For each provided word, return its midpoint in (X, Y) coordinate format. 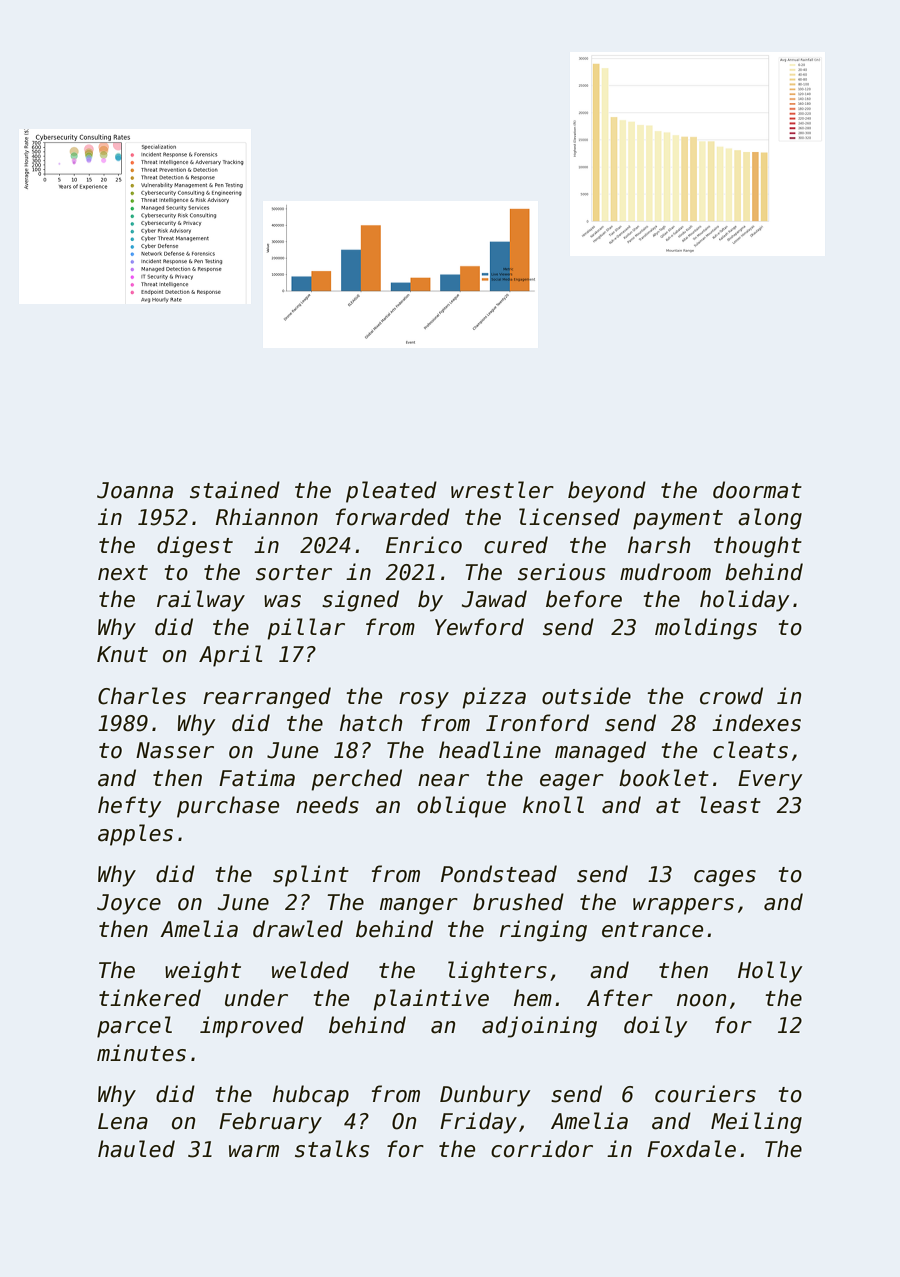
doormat (757, 490)
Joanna (135, 490)
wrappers (683, 906)
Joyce (129, 904)
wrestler (502, 490)
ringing (543, 931)
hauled (136, 1149)
